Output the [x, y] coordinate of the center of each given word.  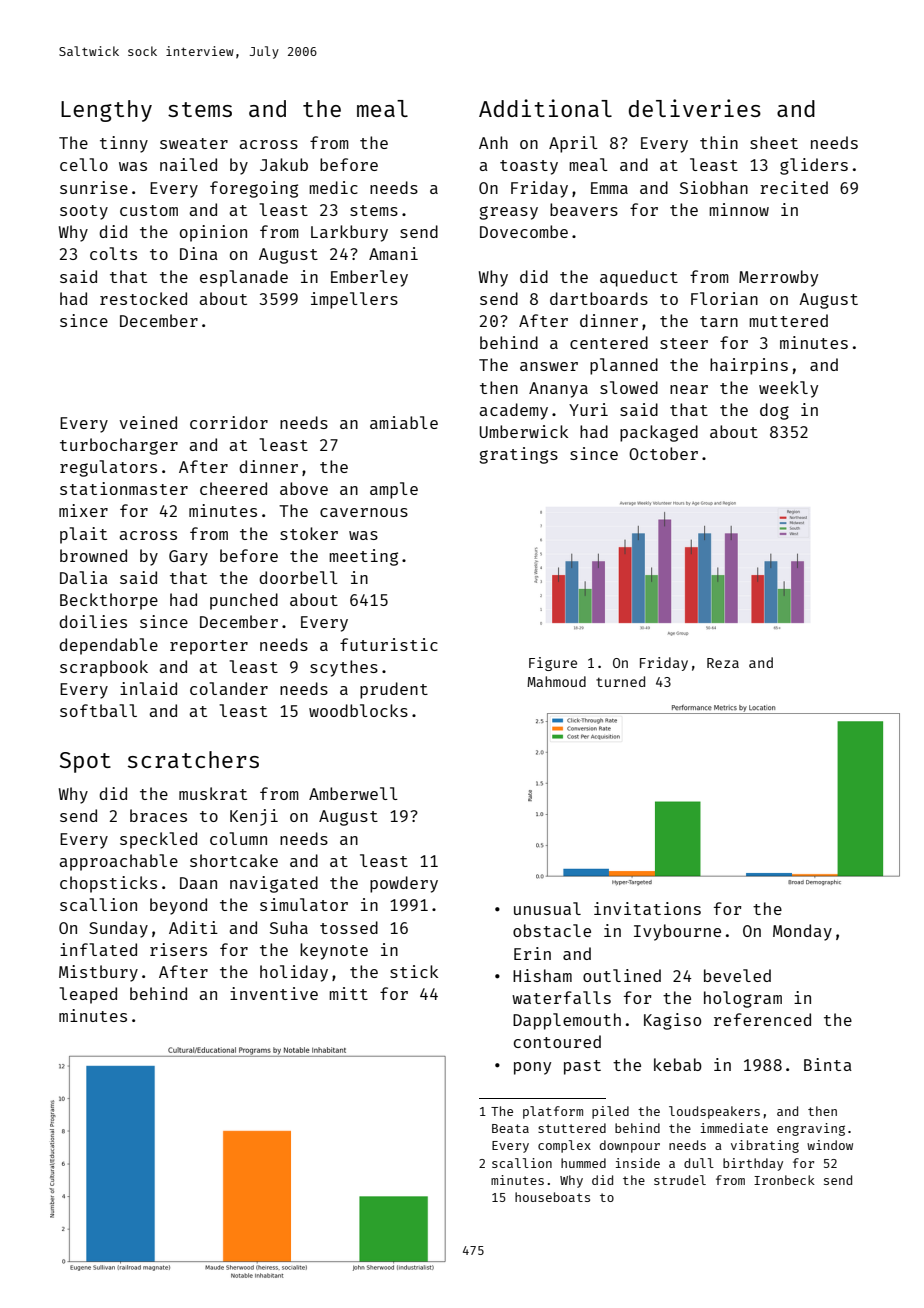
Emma [609, 188]
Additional [545, 108]
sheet [774, 142]
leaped [88, 995]
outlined [622, 975]
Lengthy [106, 111]
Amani [393, 253]
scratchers [193, 759]
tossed [349, 927]
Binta [828, 1064]
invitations [647, 908]
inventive [274, 993]
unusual [547, 908]
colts [113, 253]
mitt [348, 993]
